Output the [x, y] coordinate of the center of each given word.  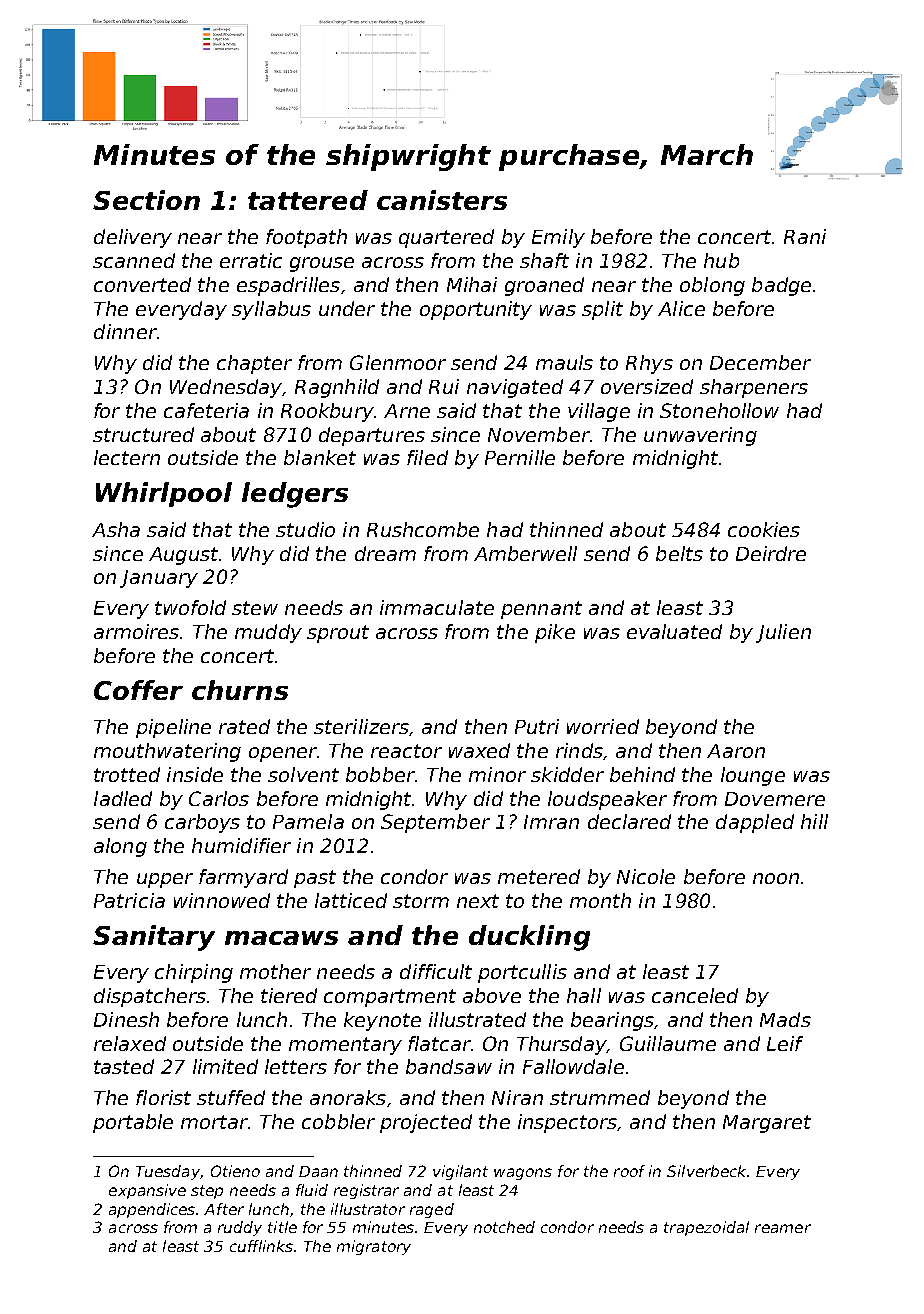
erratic [251, 260]
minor [497, 774]
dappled [755, 823]
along [120, 847]
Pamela [308, 821]
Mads [785, 1019]
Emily [558, 238]
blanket [320, 457]
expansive [147, 1191]
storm [421, 901]
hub [721, 260]
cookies [764, 529]
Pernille [520, 457]
